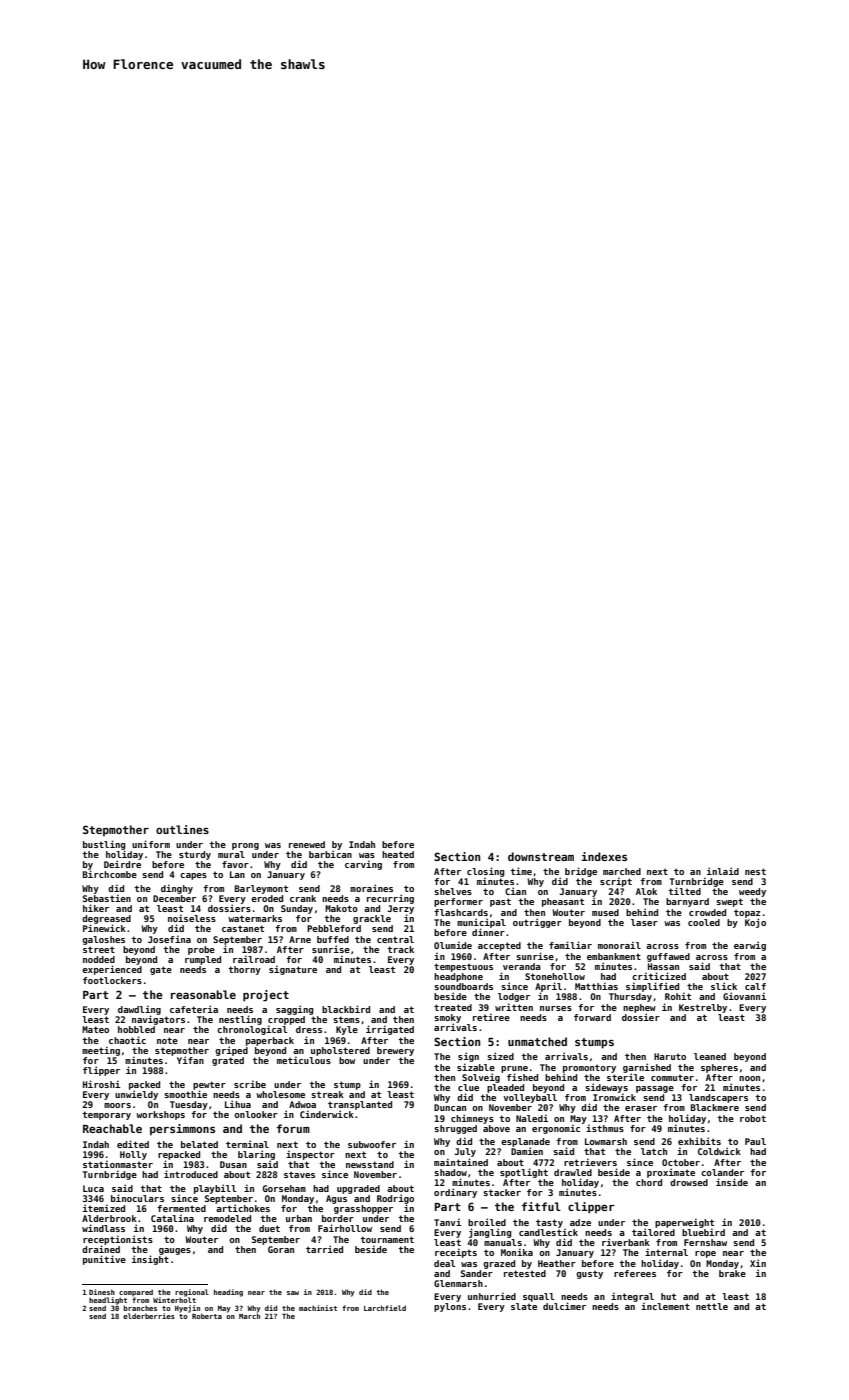 This document has width=849, height=1400. I want to click on Dinesh, so click(102, 1292).
